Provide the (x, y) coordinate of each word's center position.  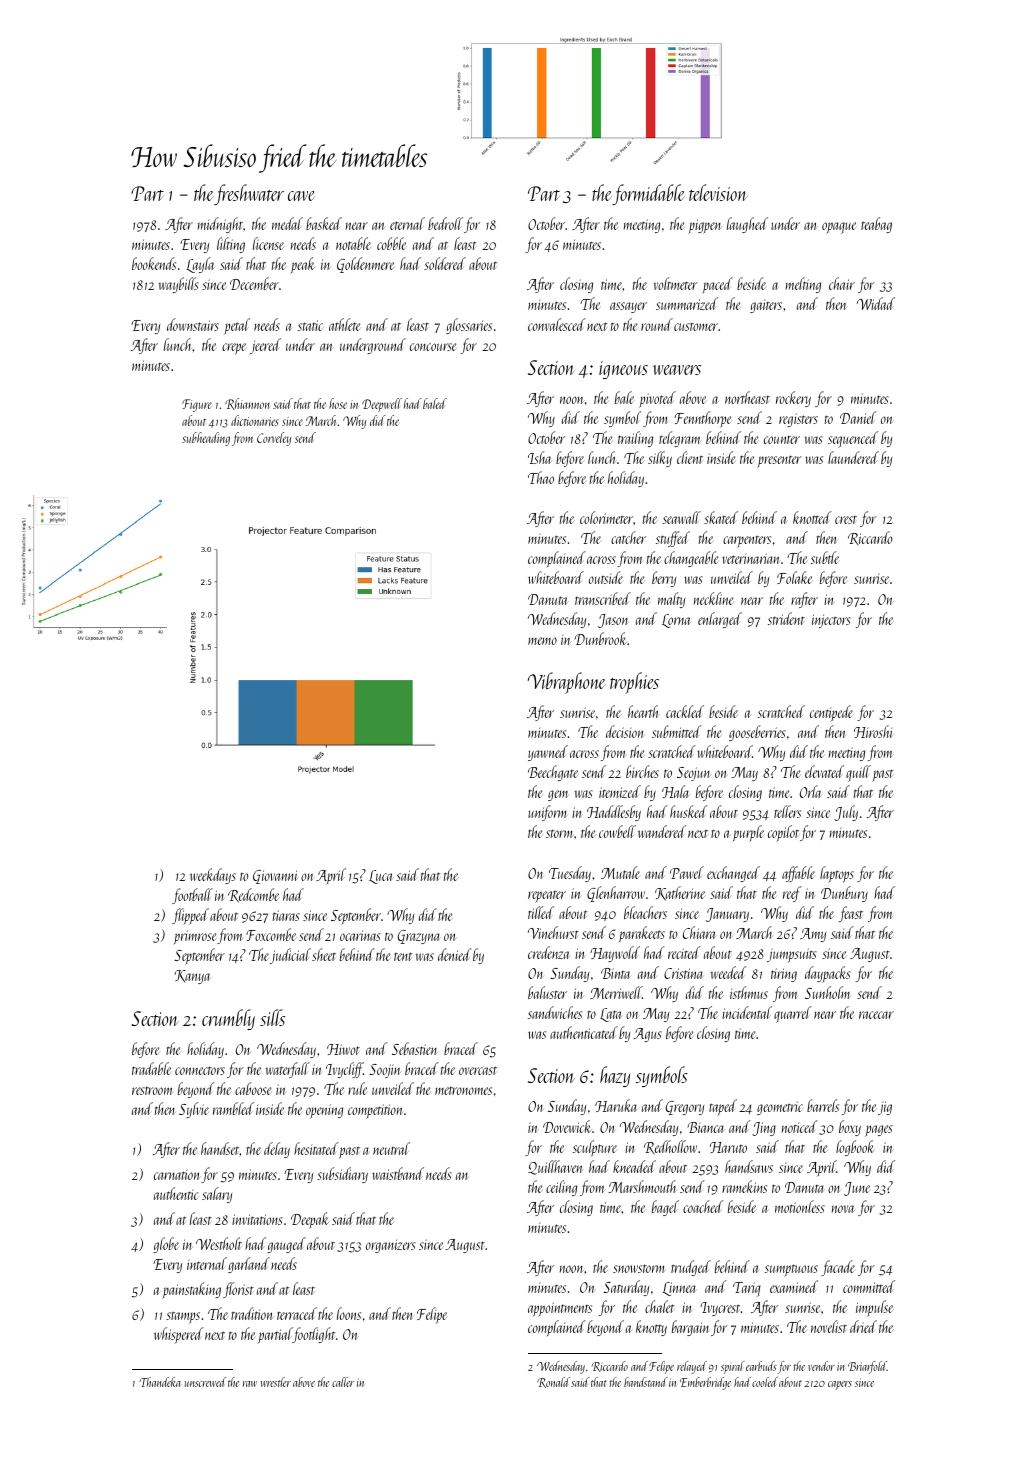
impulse (874, 1308)
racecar (876, 1015)
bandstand (646, 1382)
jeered (265, 346)
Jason (613, 621)
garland (249, 1265)
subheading (206, 439)
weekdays (213, 876)
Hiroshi (873, 731)
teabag (876, 225)
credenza (549, 952)
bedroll (445, 223)
